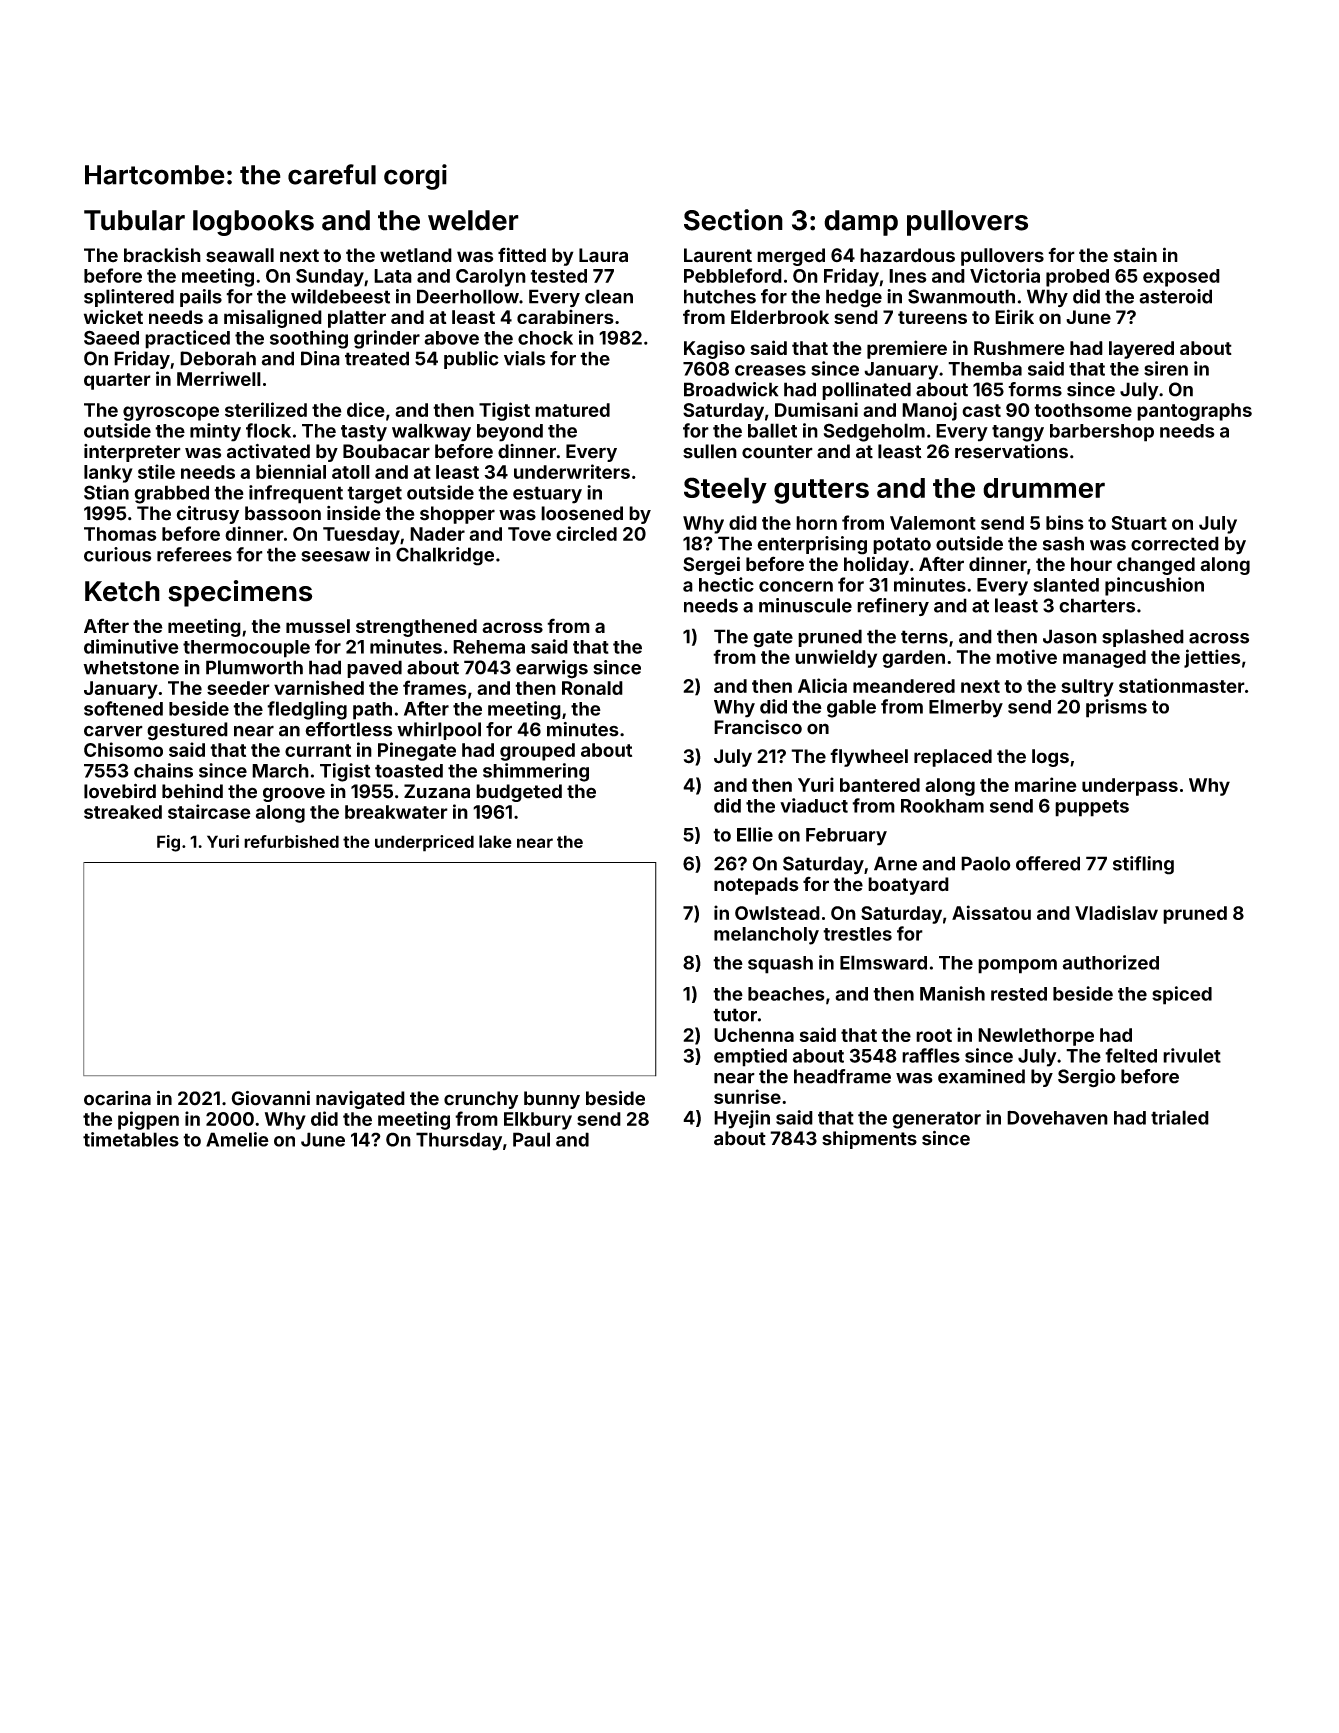 The width and height of the screenshot is (1339, 1733). I want to click on logbooks, so click(253, 223).
